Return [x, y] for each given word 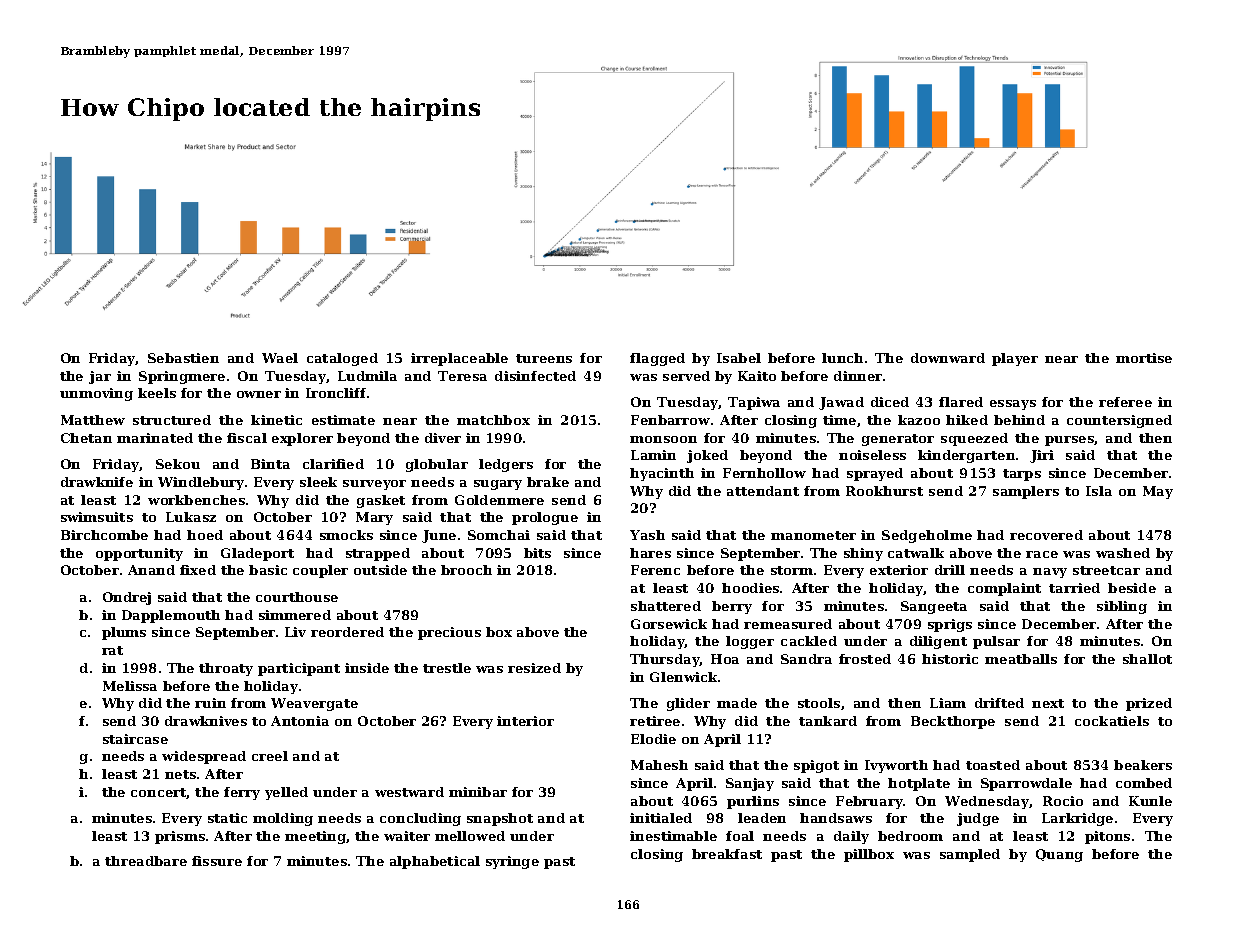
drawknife [97, 482]
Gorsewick [669, 624]
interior [525, 721]
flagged [657, 359]
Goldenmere [499, 500]
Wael [280, 358]
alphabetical [435, 862]
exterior [899, 570]
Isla [1099, 491]
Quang [1059, 855]
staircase [135, 739]
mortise [1144, 358]
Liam [948, 703]
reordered [347, 632]
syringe [512, 862]
